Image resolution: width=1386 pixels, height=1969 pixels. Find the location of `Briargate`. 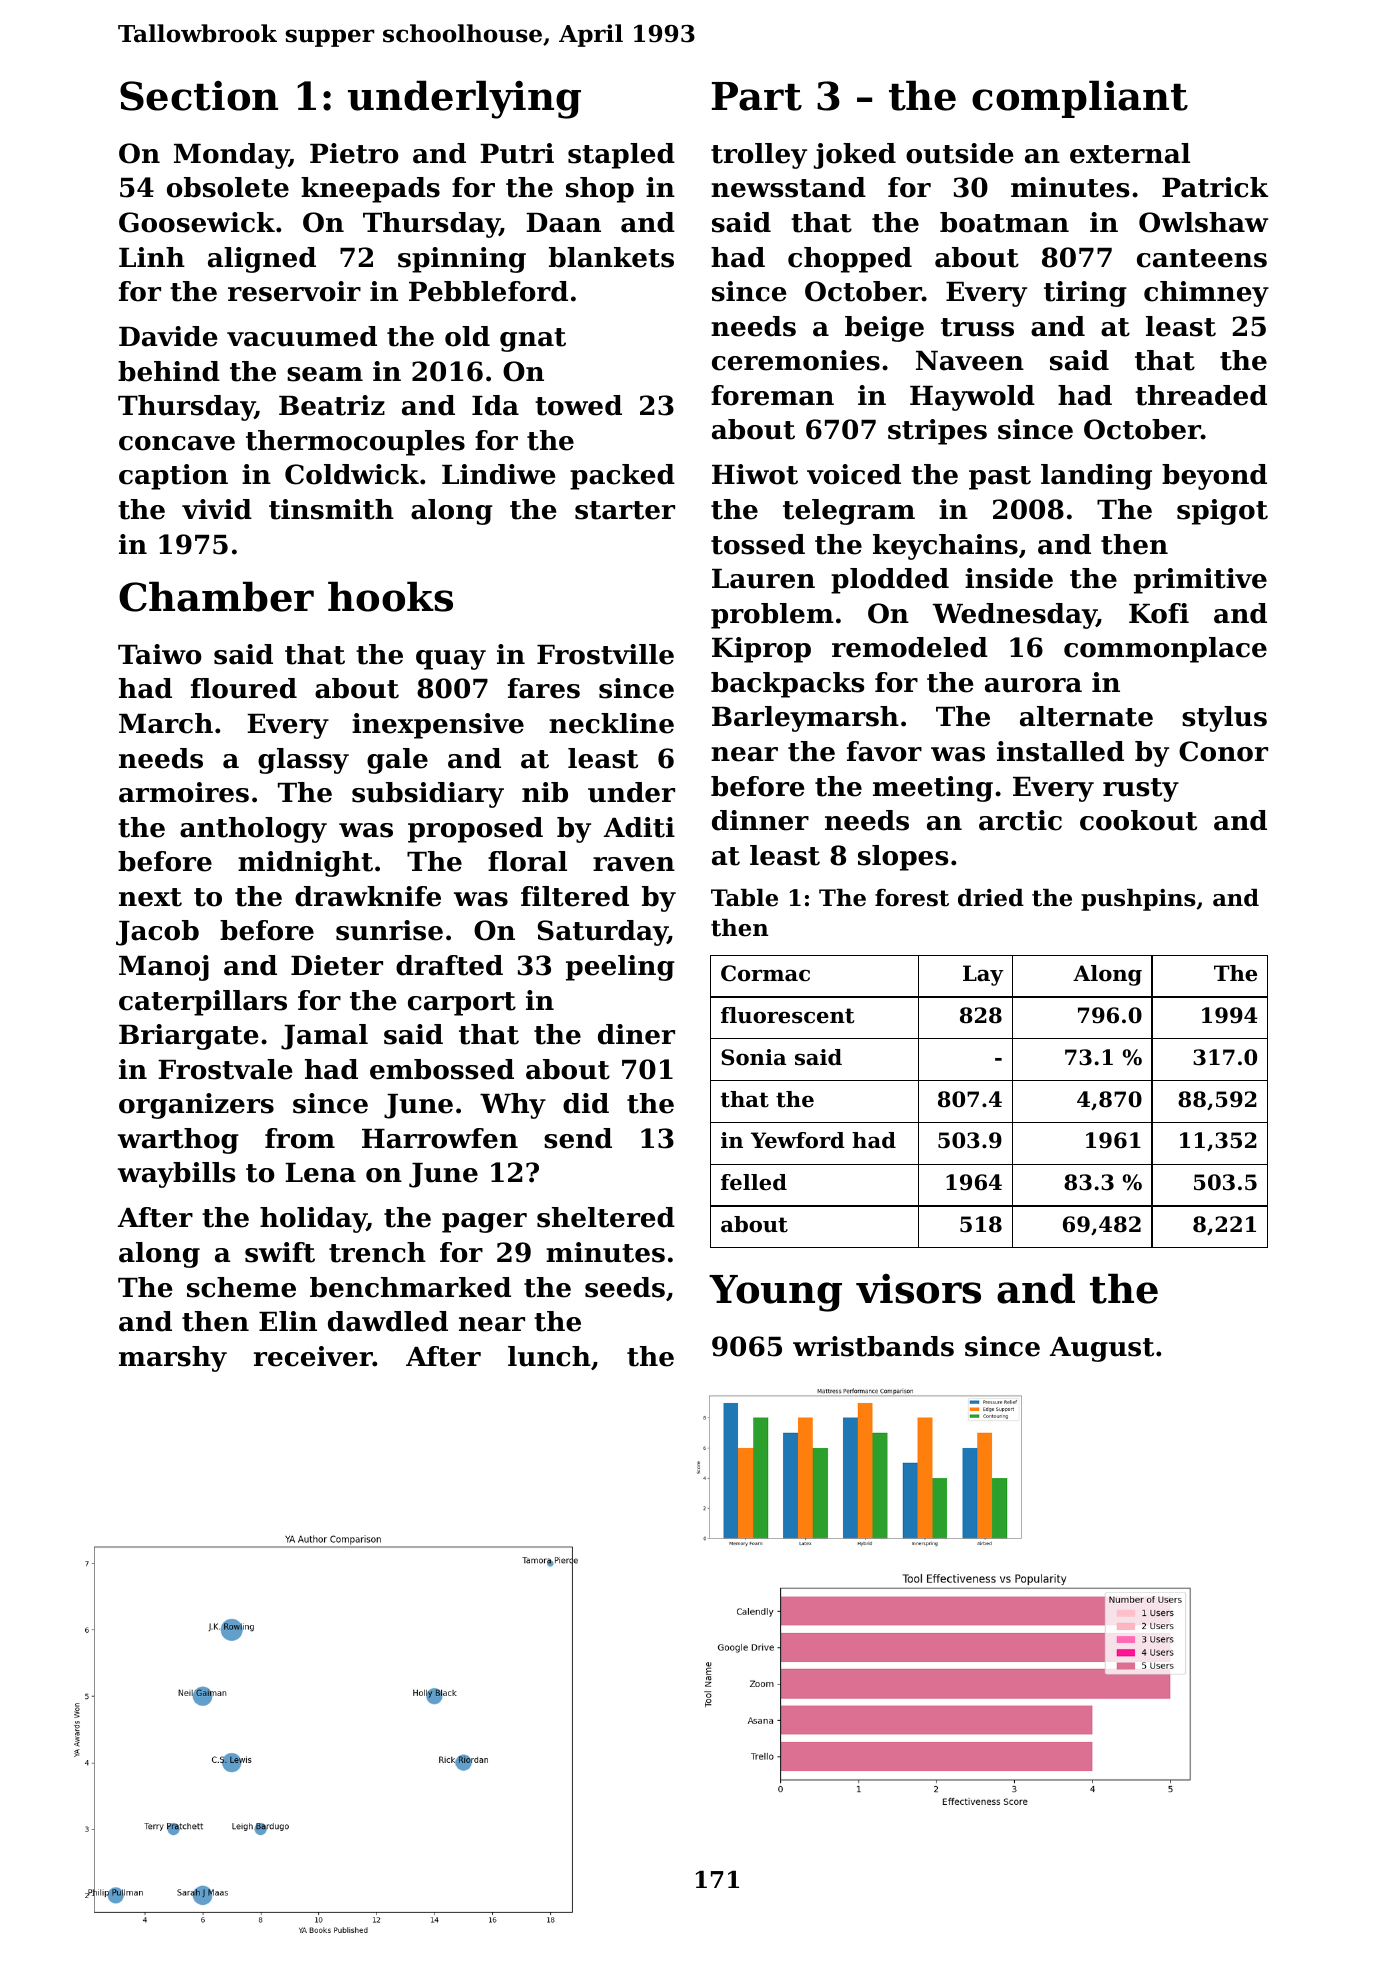

Briargate is located at coordinates (188, 1037).
